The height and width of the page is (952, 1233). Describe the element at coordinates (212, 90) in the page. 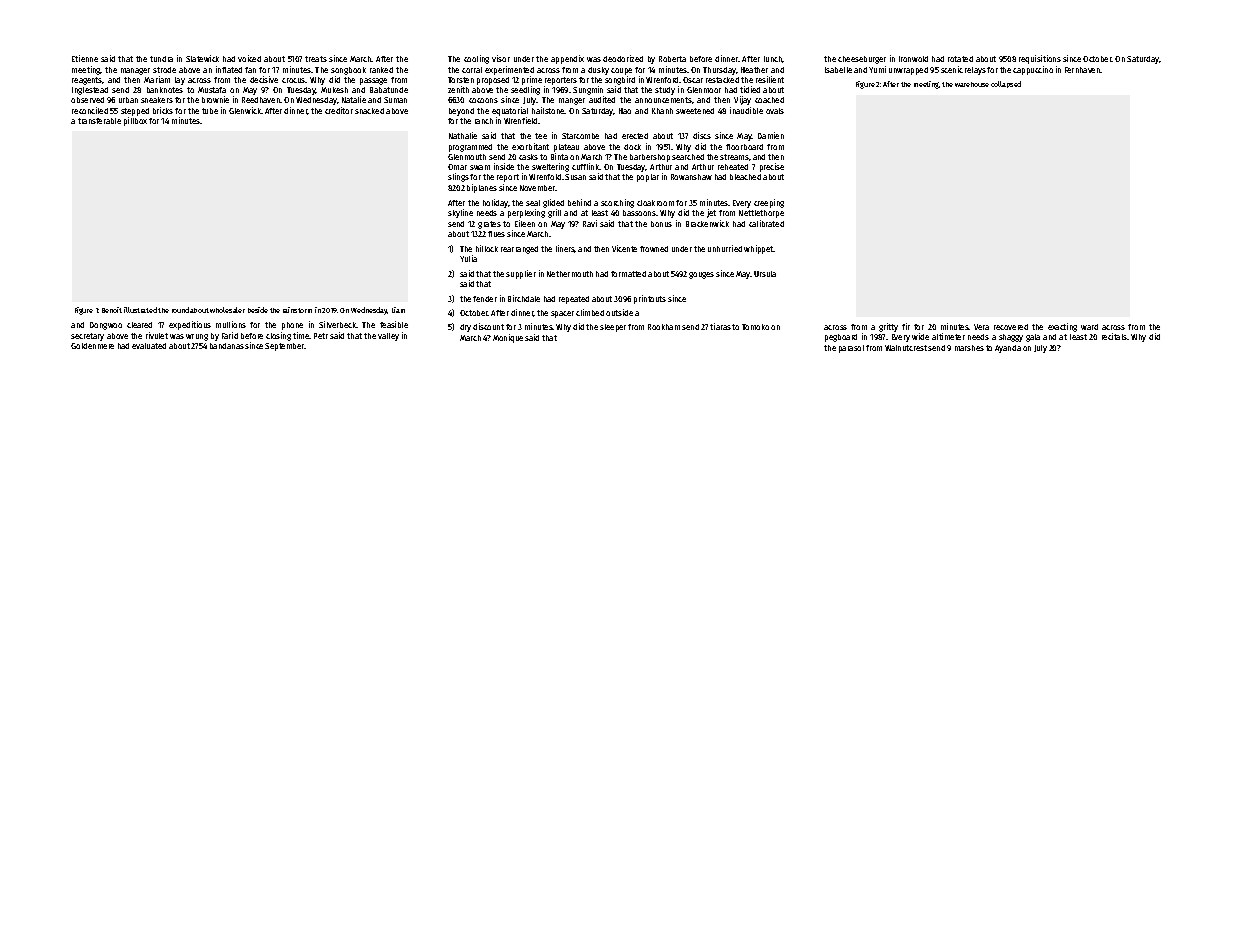

I see `Mustafa` at that location.
